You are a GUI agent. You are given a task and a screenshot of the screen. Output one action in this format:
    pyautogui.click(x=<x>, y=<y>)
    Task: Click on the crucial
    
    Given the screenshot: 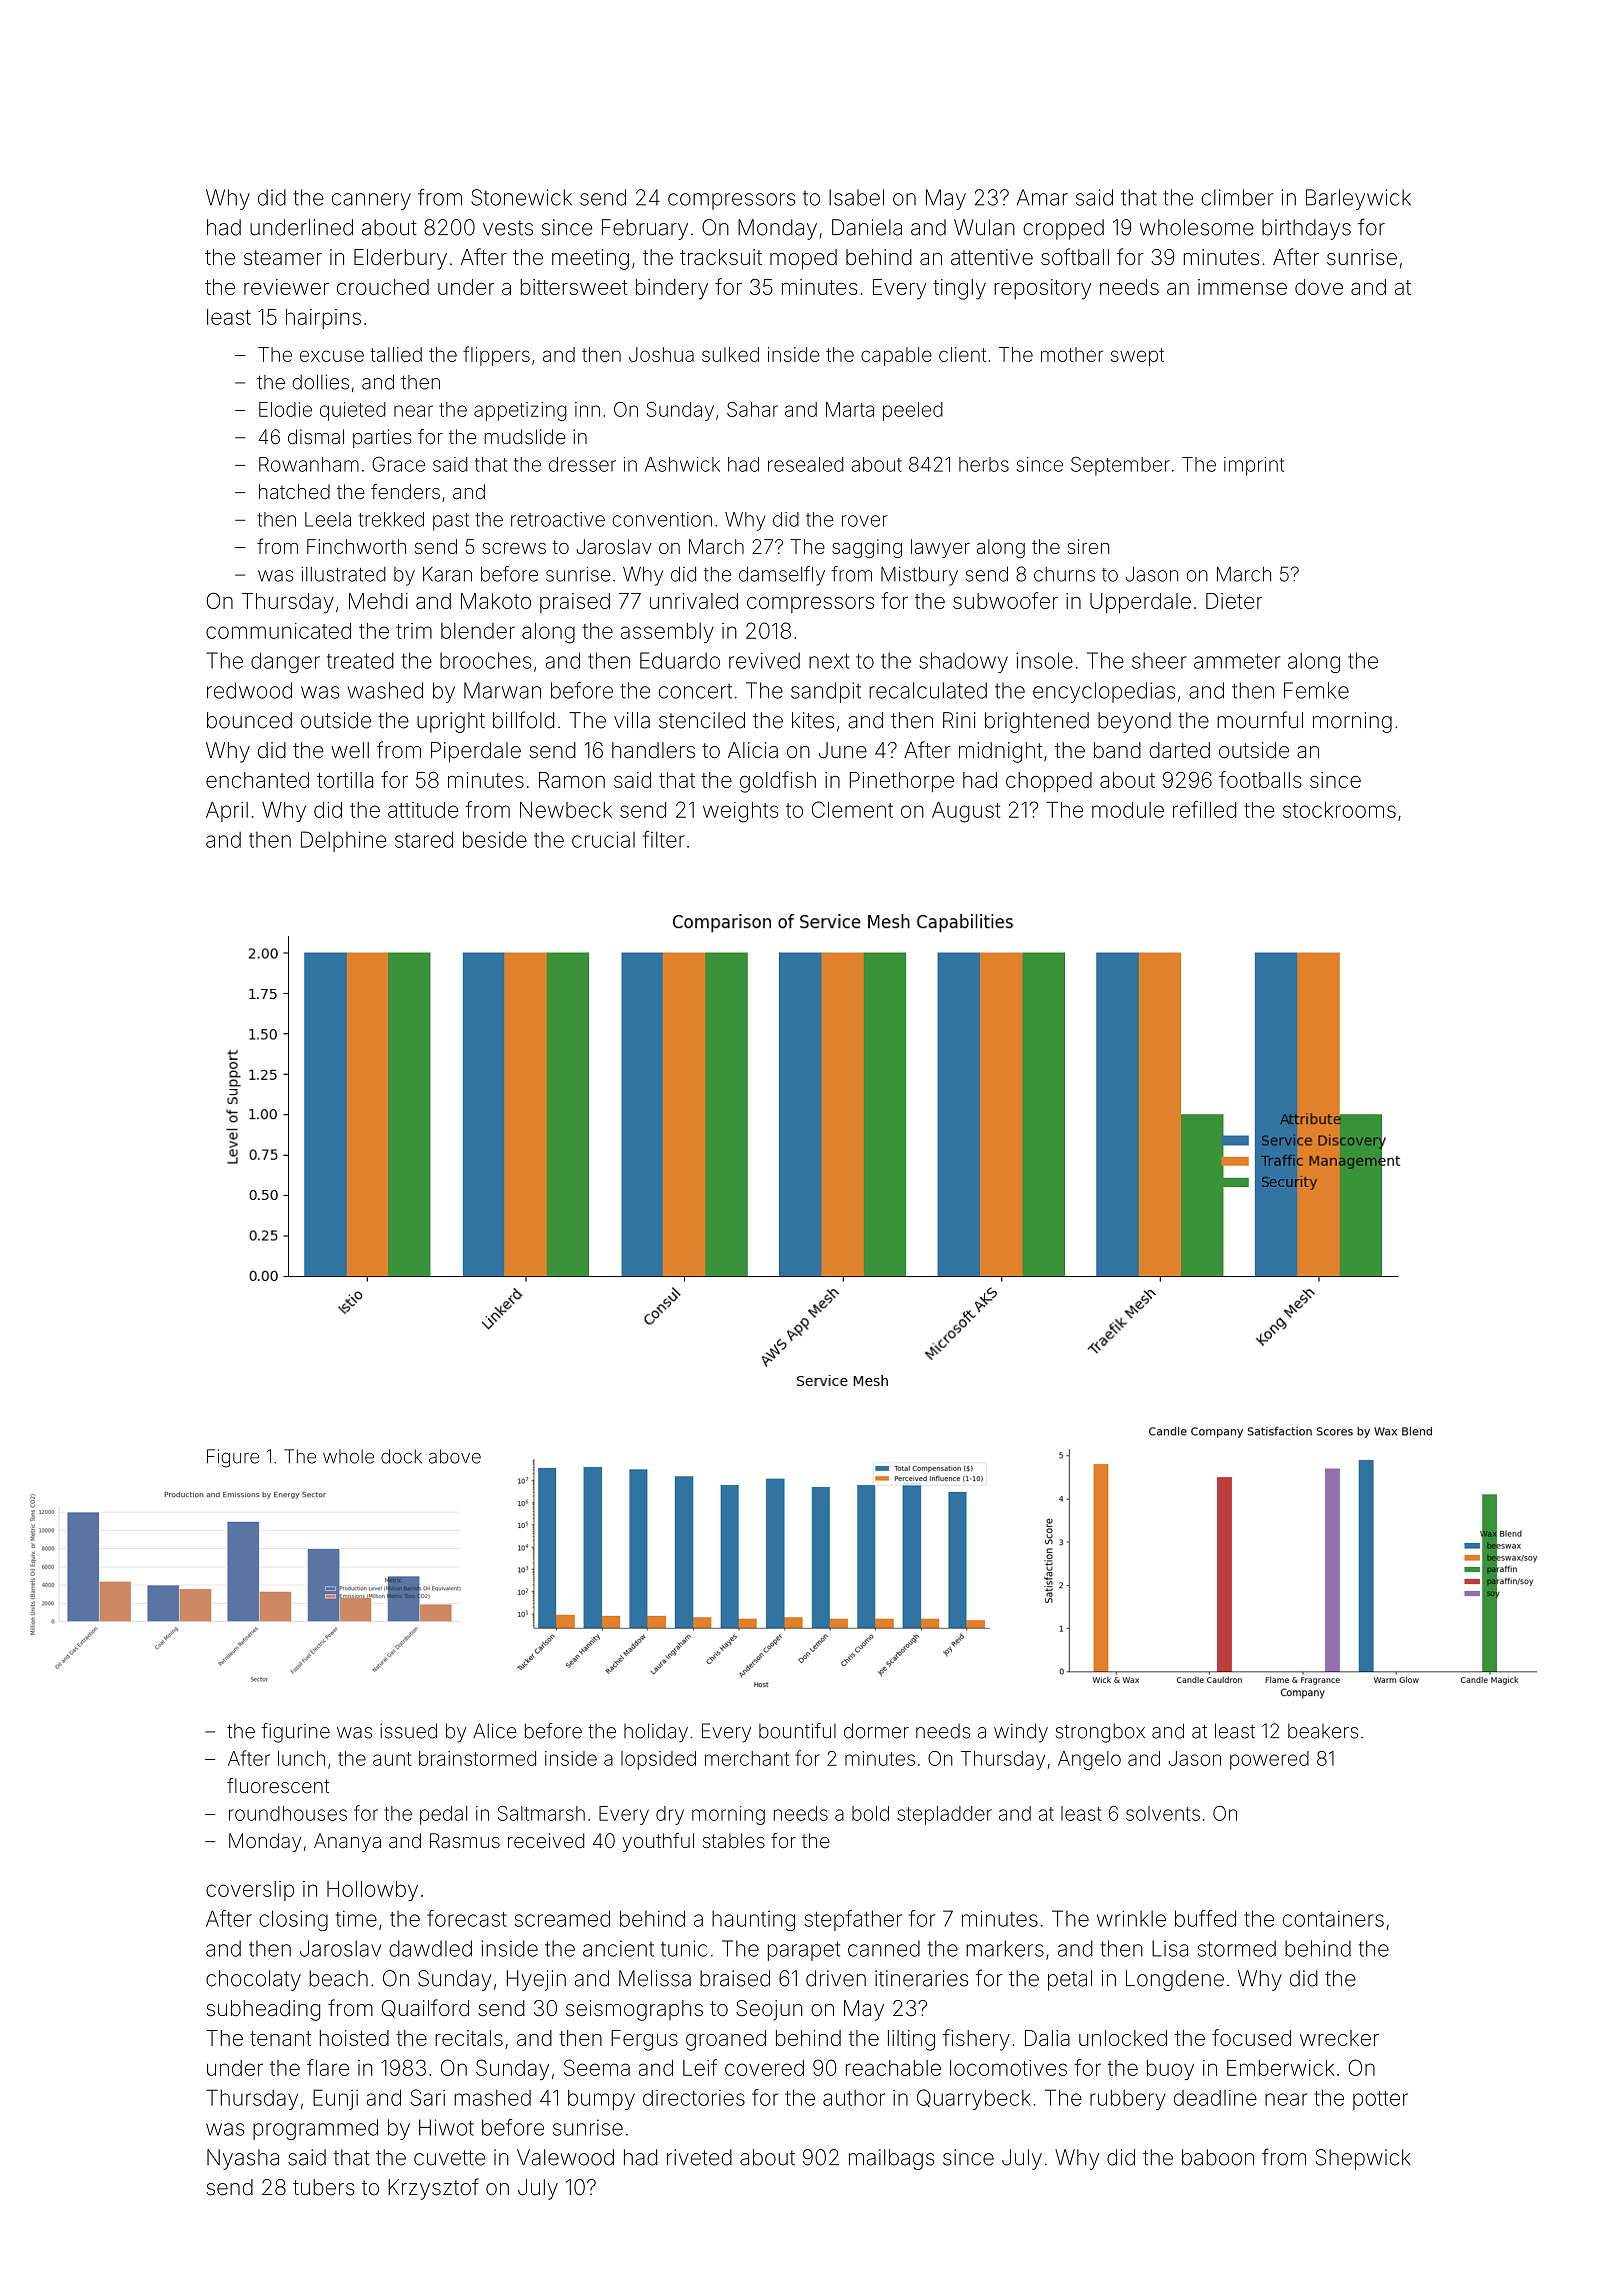 What is the action you would take?
    pyautogui.click(x=603, y=839)
